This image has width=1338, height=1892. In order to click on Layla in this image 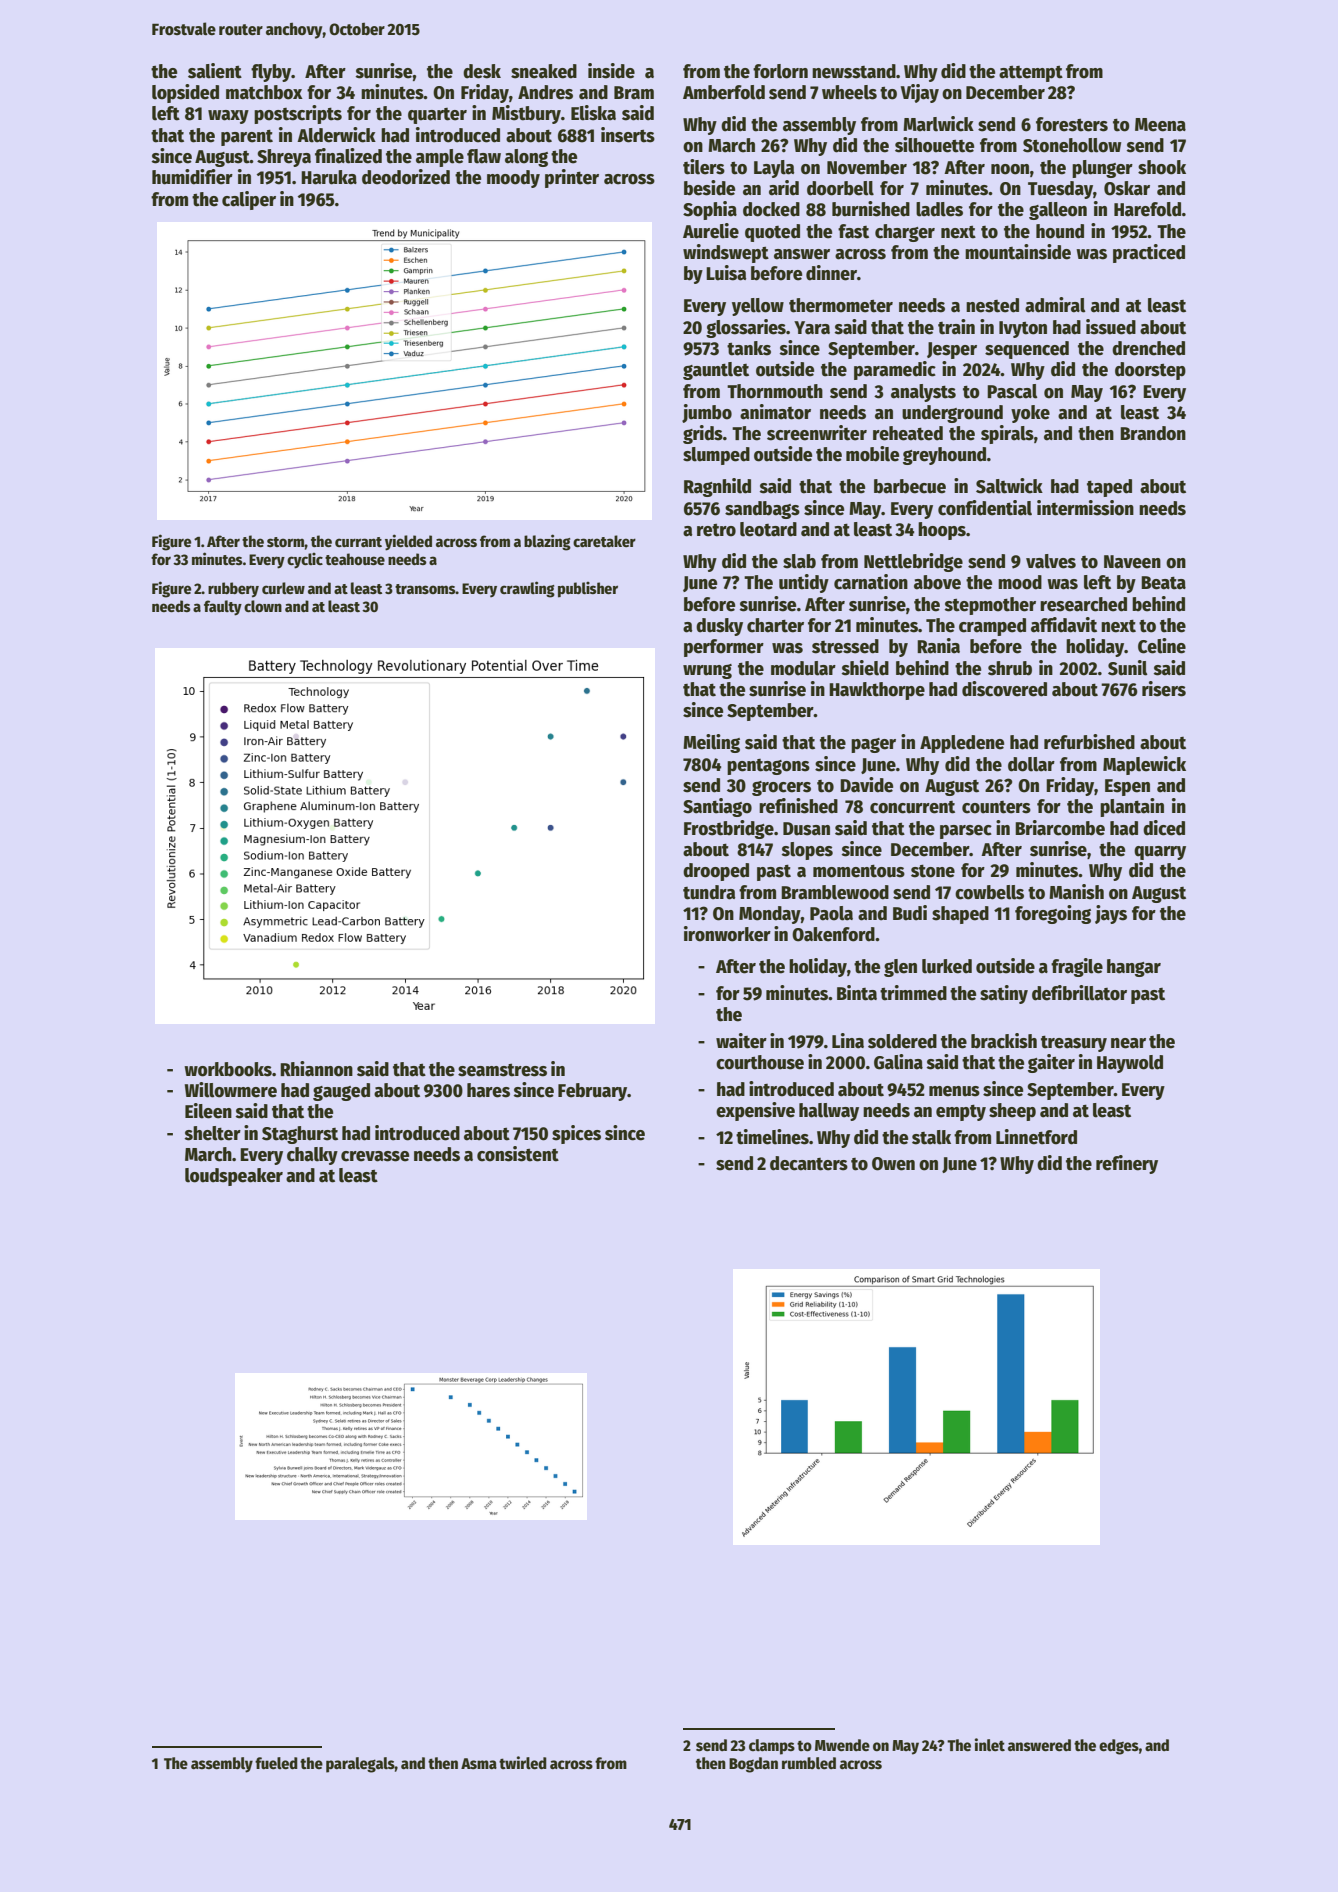, I will do `click(774, 169)`.
